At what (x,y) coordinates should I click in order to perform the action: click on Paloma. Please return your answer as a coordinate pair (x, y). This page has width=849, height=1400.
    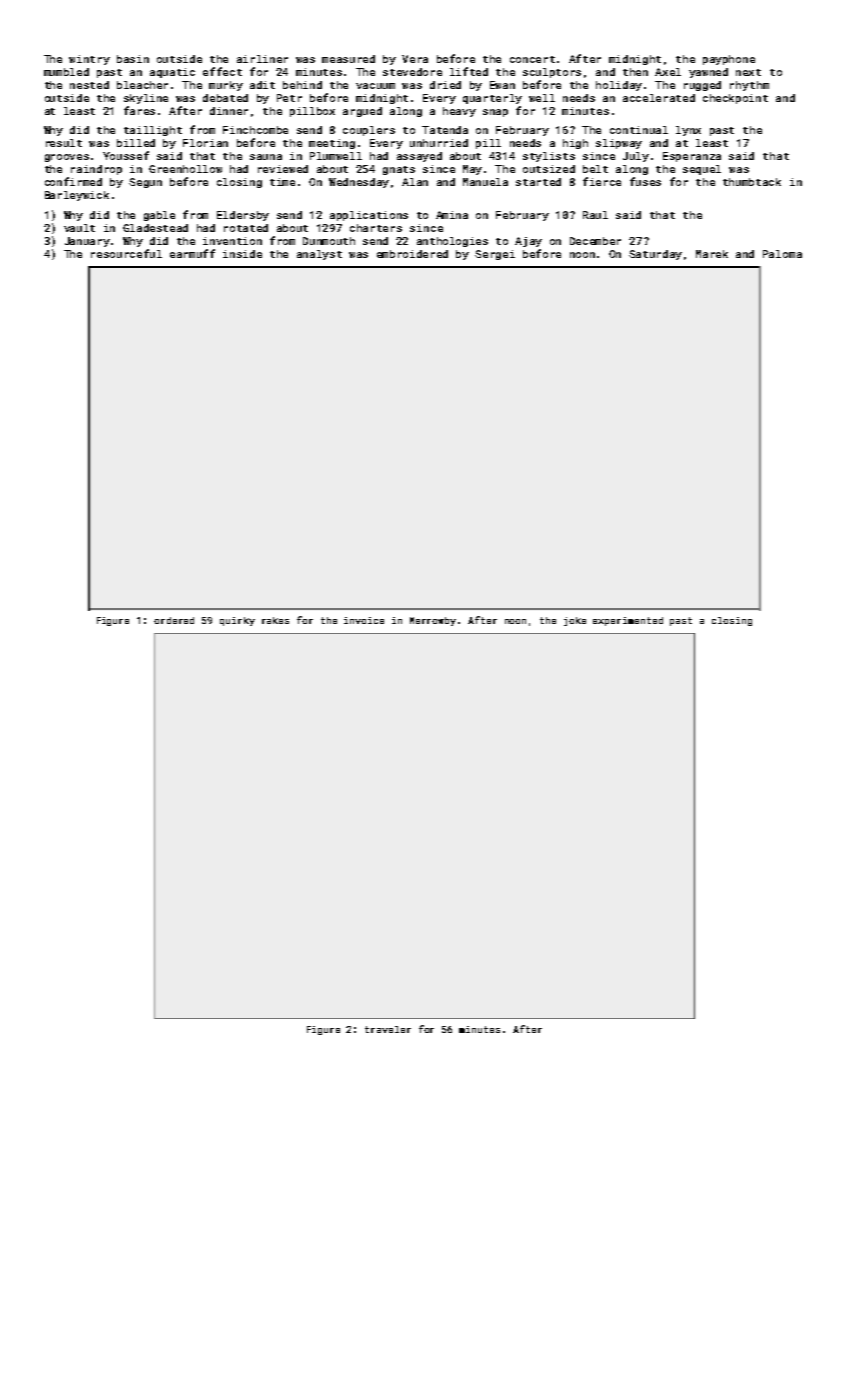
    Looking at the image, I should click on (782, 254).
